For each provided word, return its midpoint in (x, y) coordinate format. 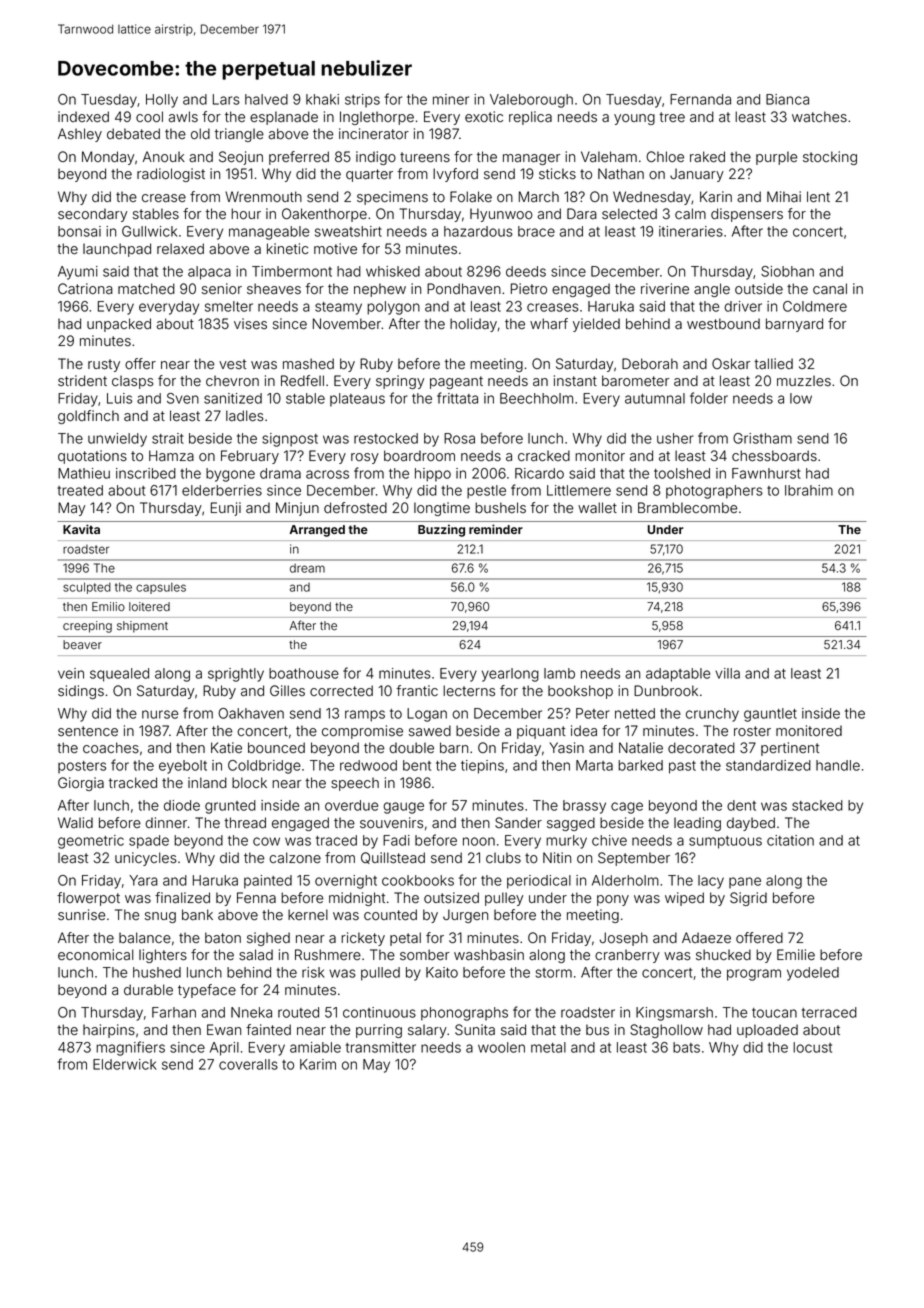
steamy (338, 308)
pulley (504, 899)
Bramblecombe (687, 508)
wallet (597, 508)
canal (830, 288)
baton (223, 937)
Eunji (226, 509)
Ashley (80, 135)
